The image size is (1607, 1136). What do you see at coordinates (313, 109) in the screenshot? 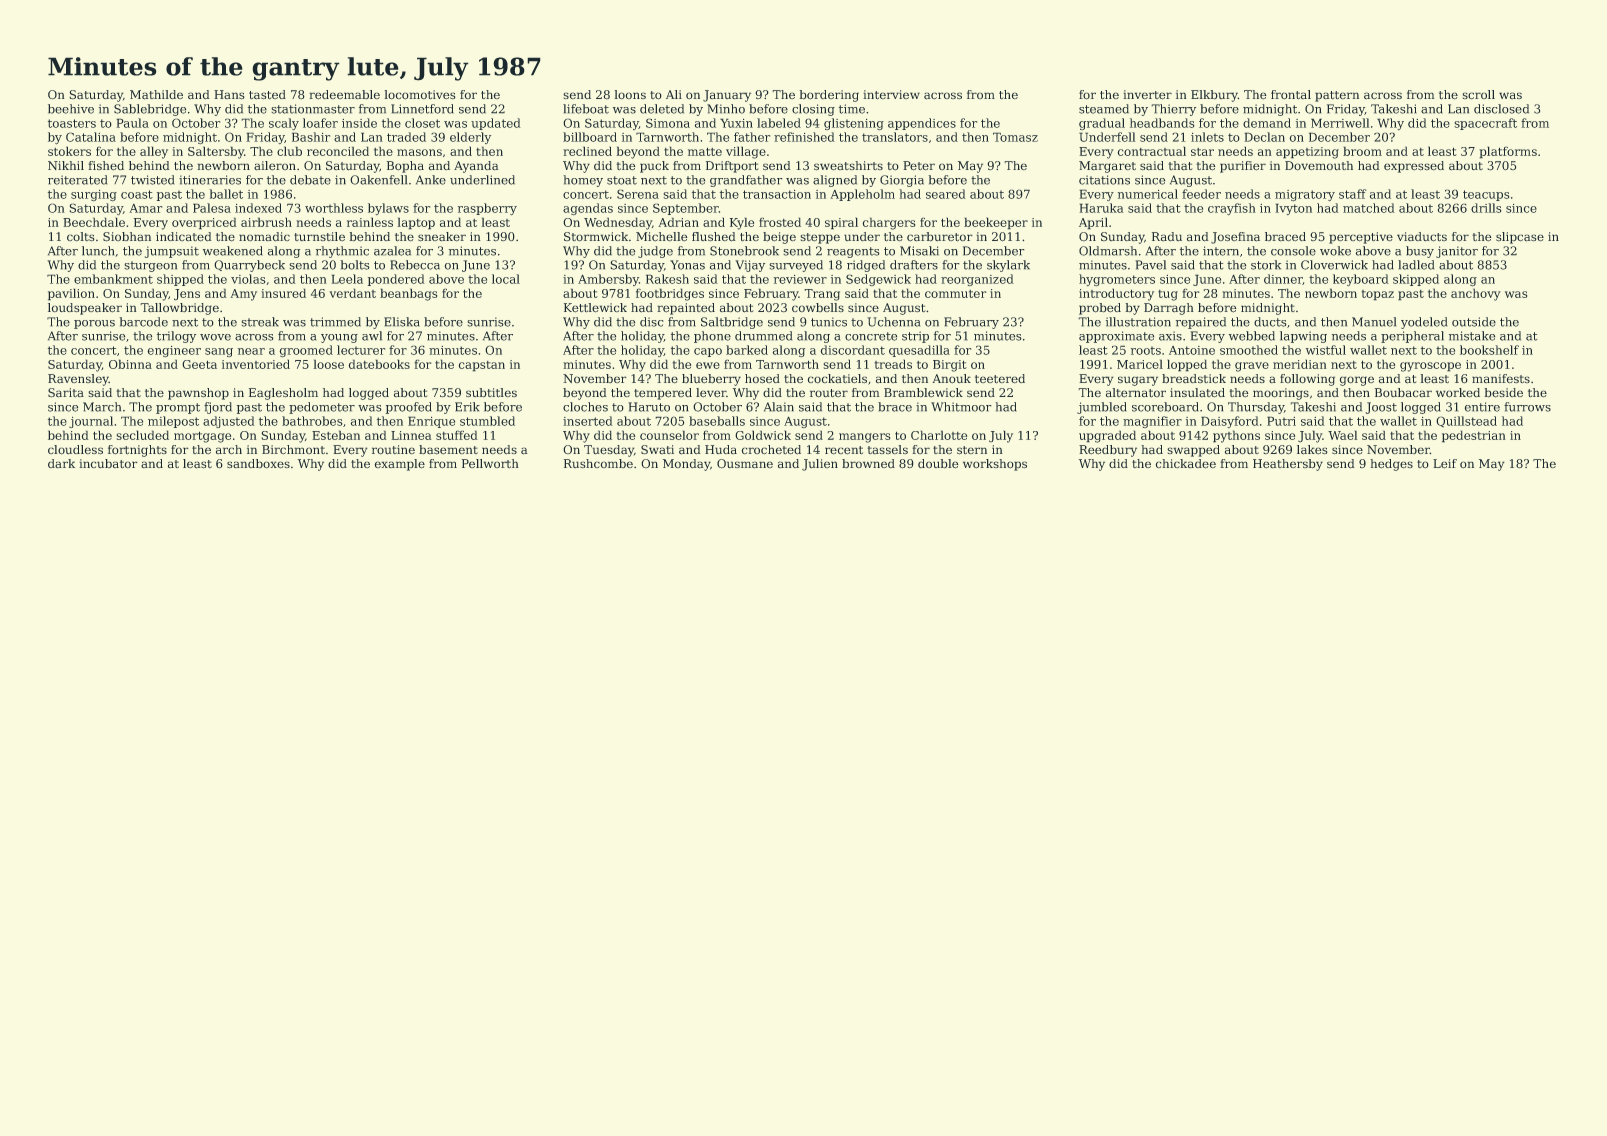
I see `stationmaster` at bounding box center [313, 109].
